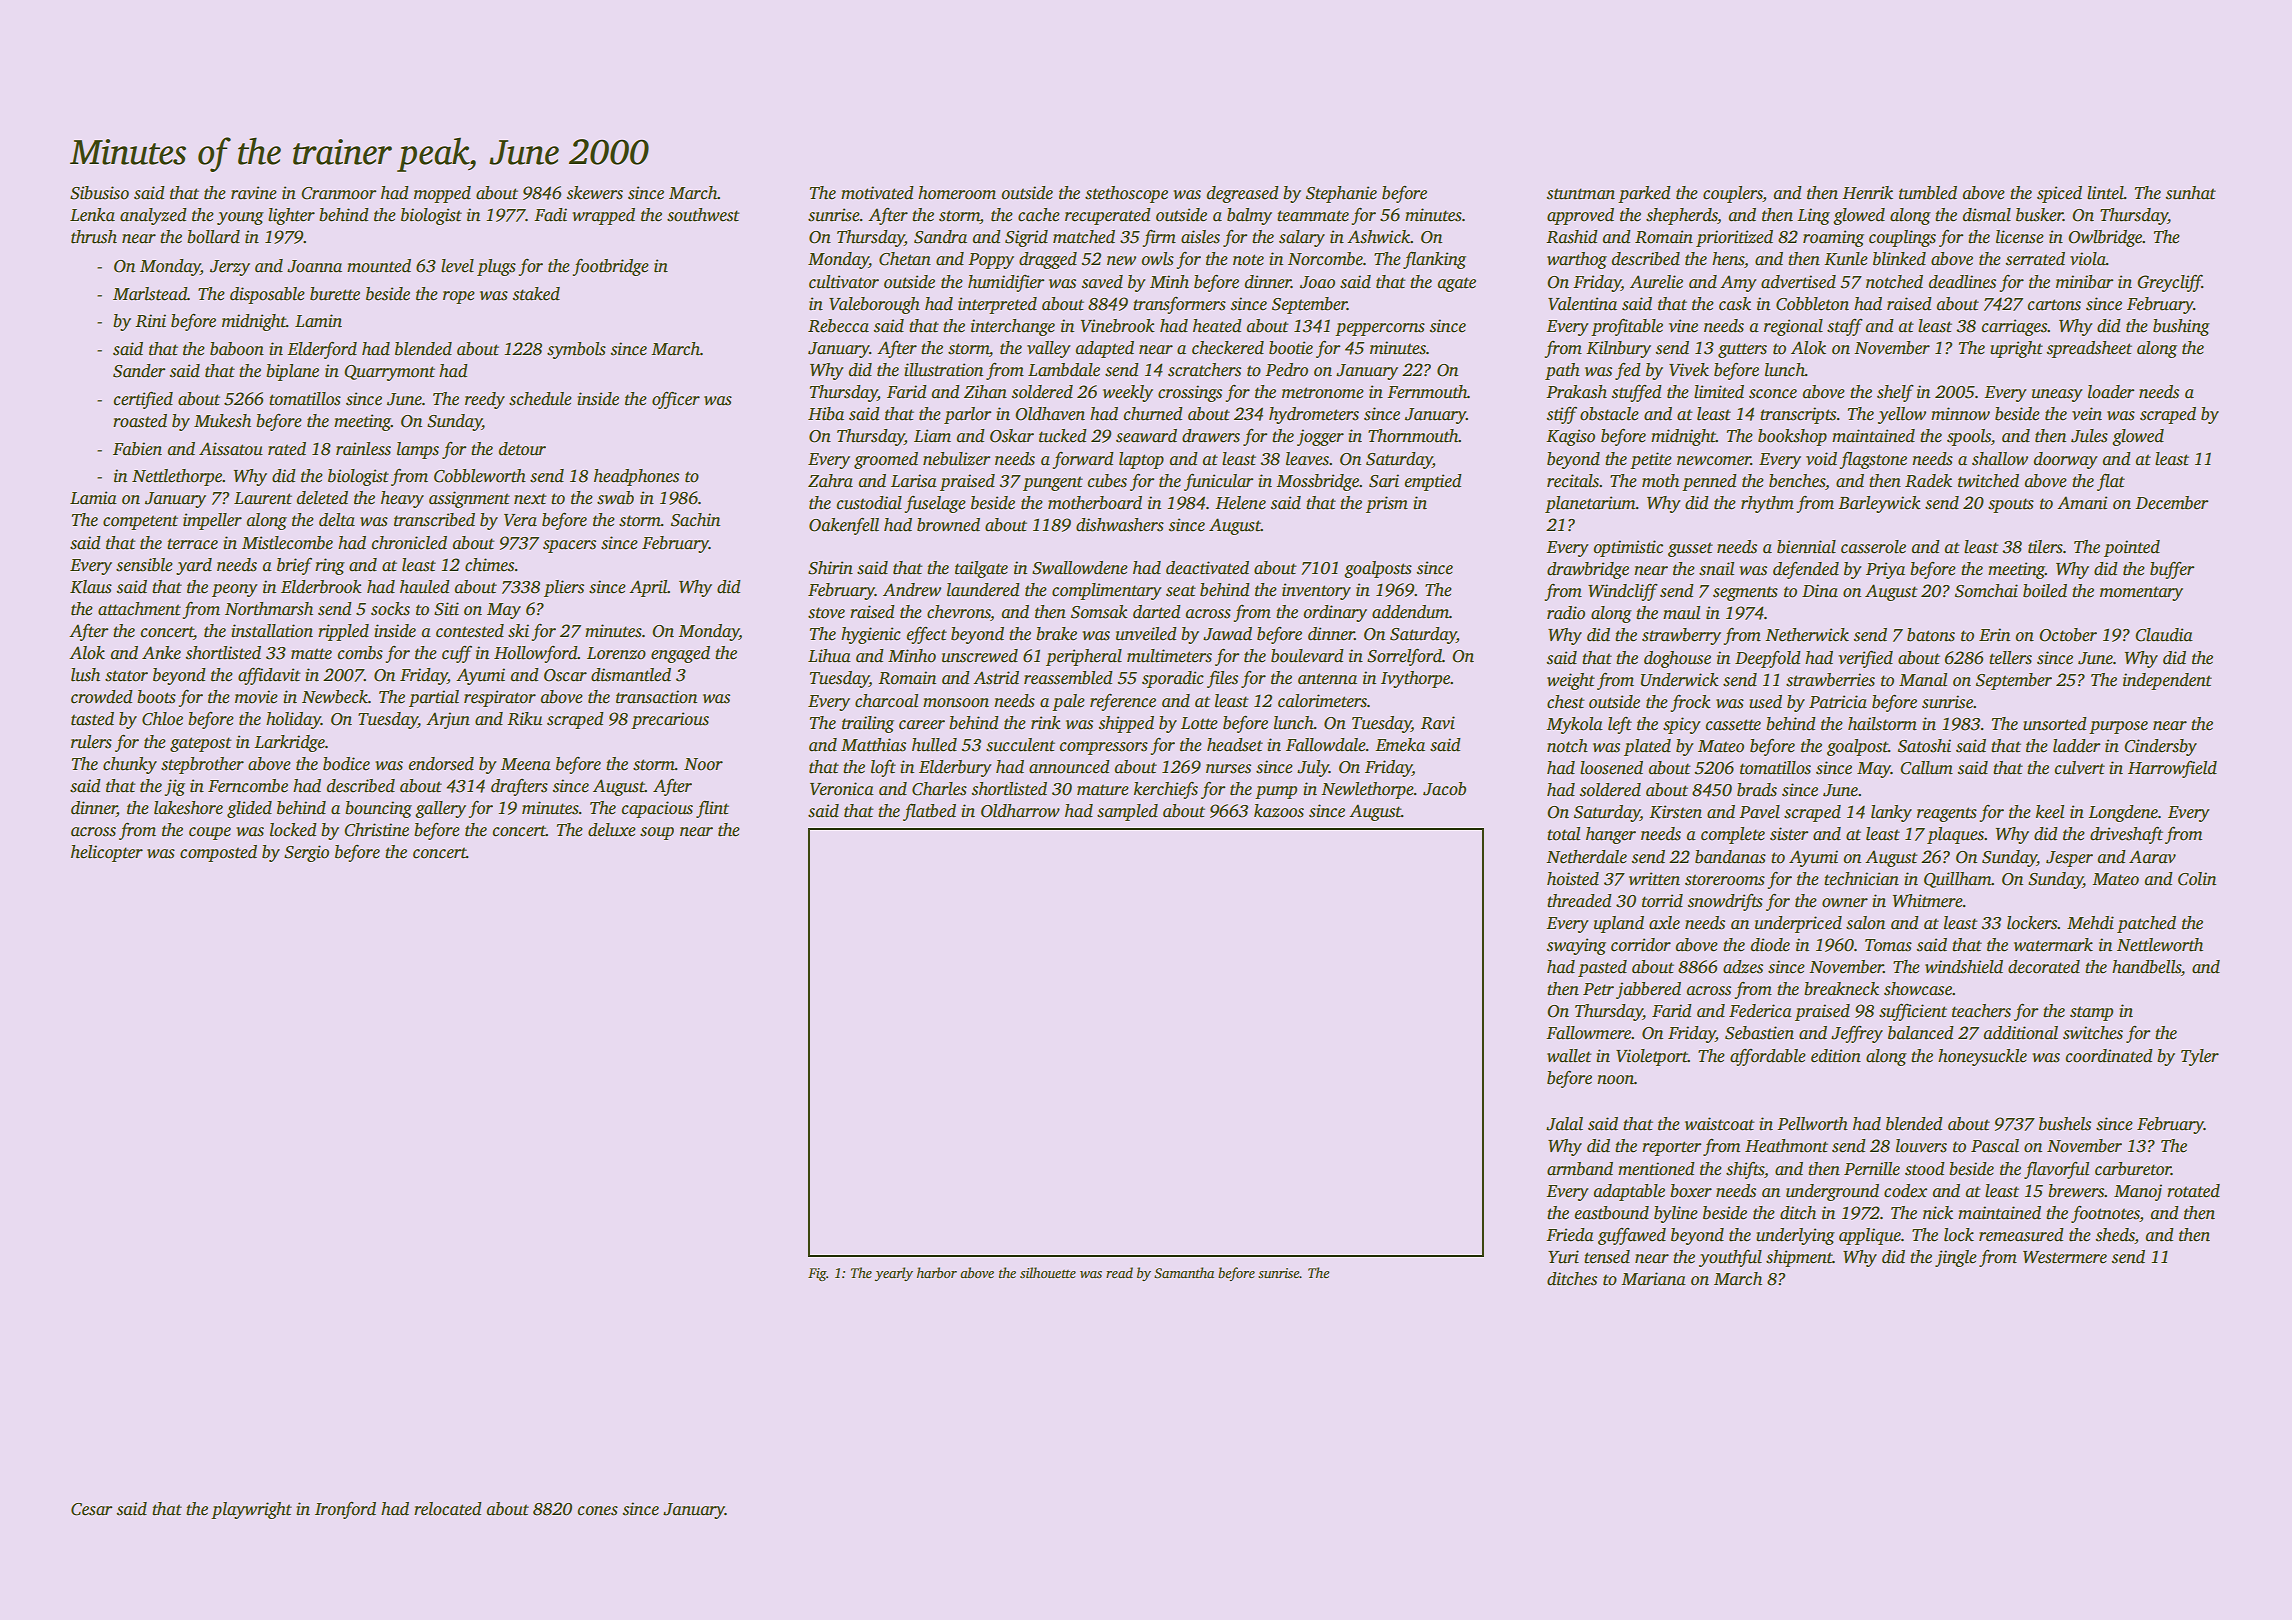 The height and width of the screenshot is (1620, 2292). Describe the element at coordinates (1569, 1056) in the screenshot. I see `wallet` at that location.
